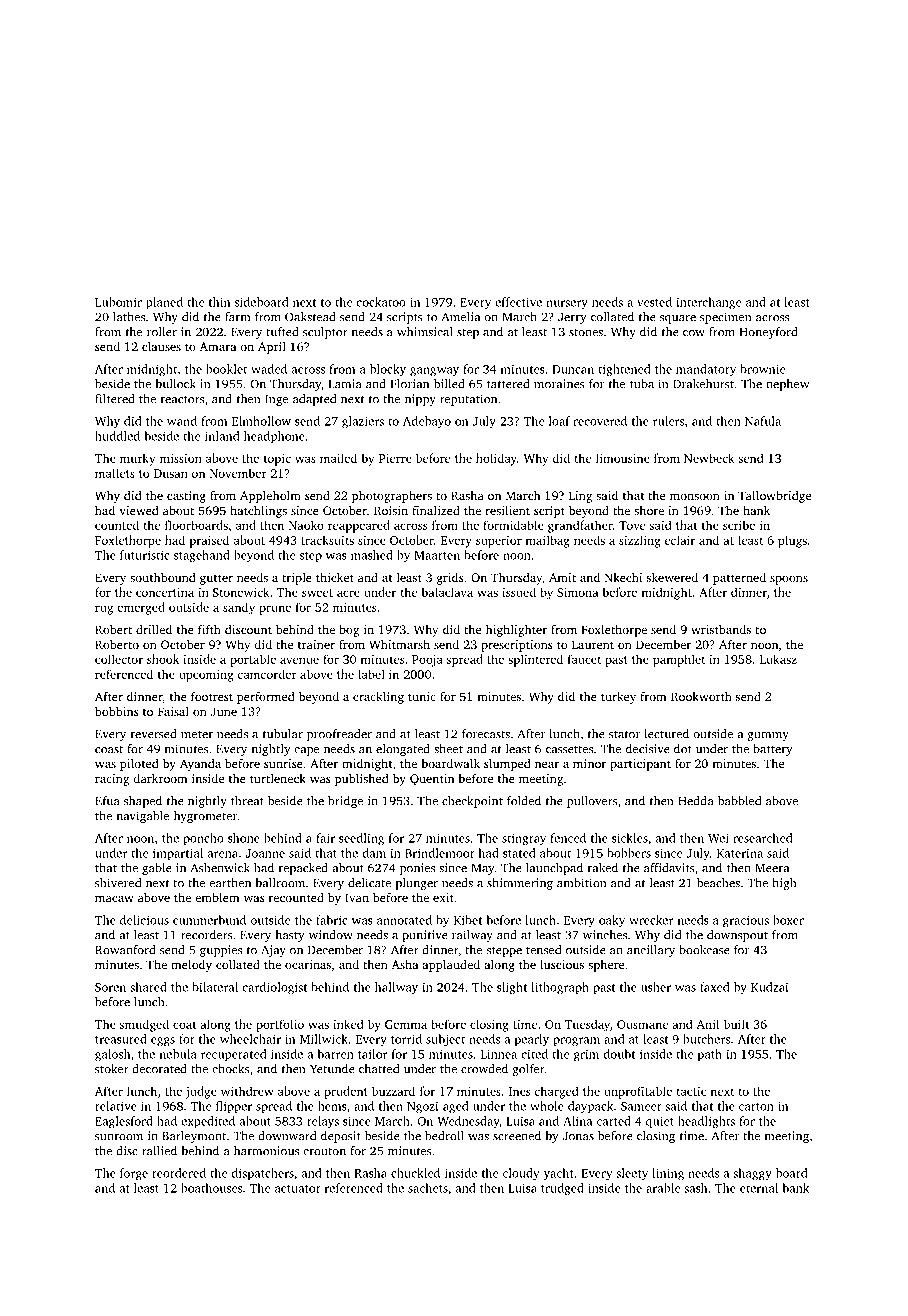 The image size is (908, 1316). Describe the element at coordinates (265, 853) in the screenshot. I see `Joanne` at that location.
